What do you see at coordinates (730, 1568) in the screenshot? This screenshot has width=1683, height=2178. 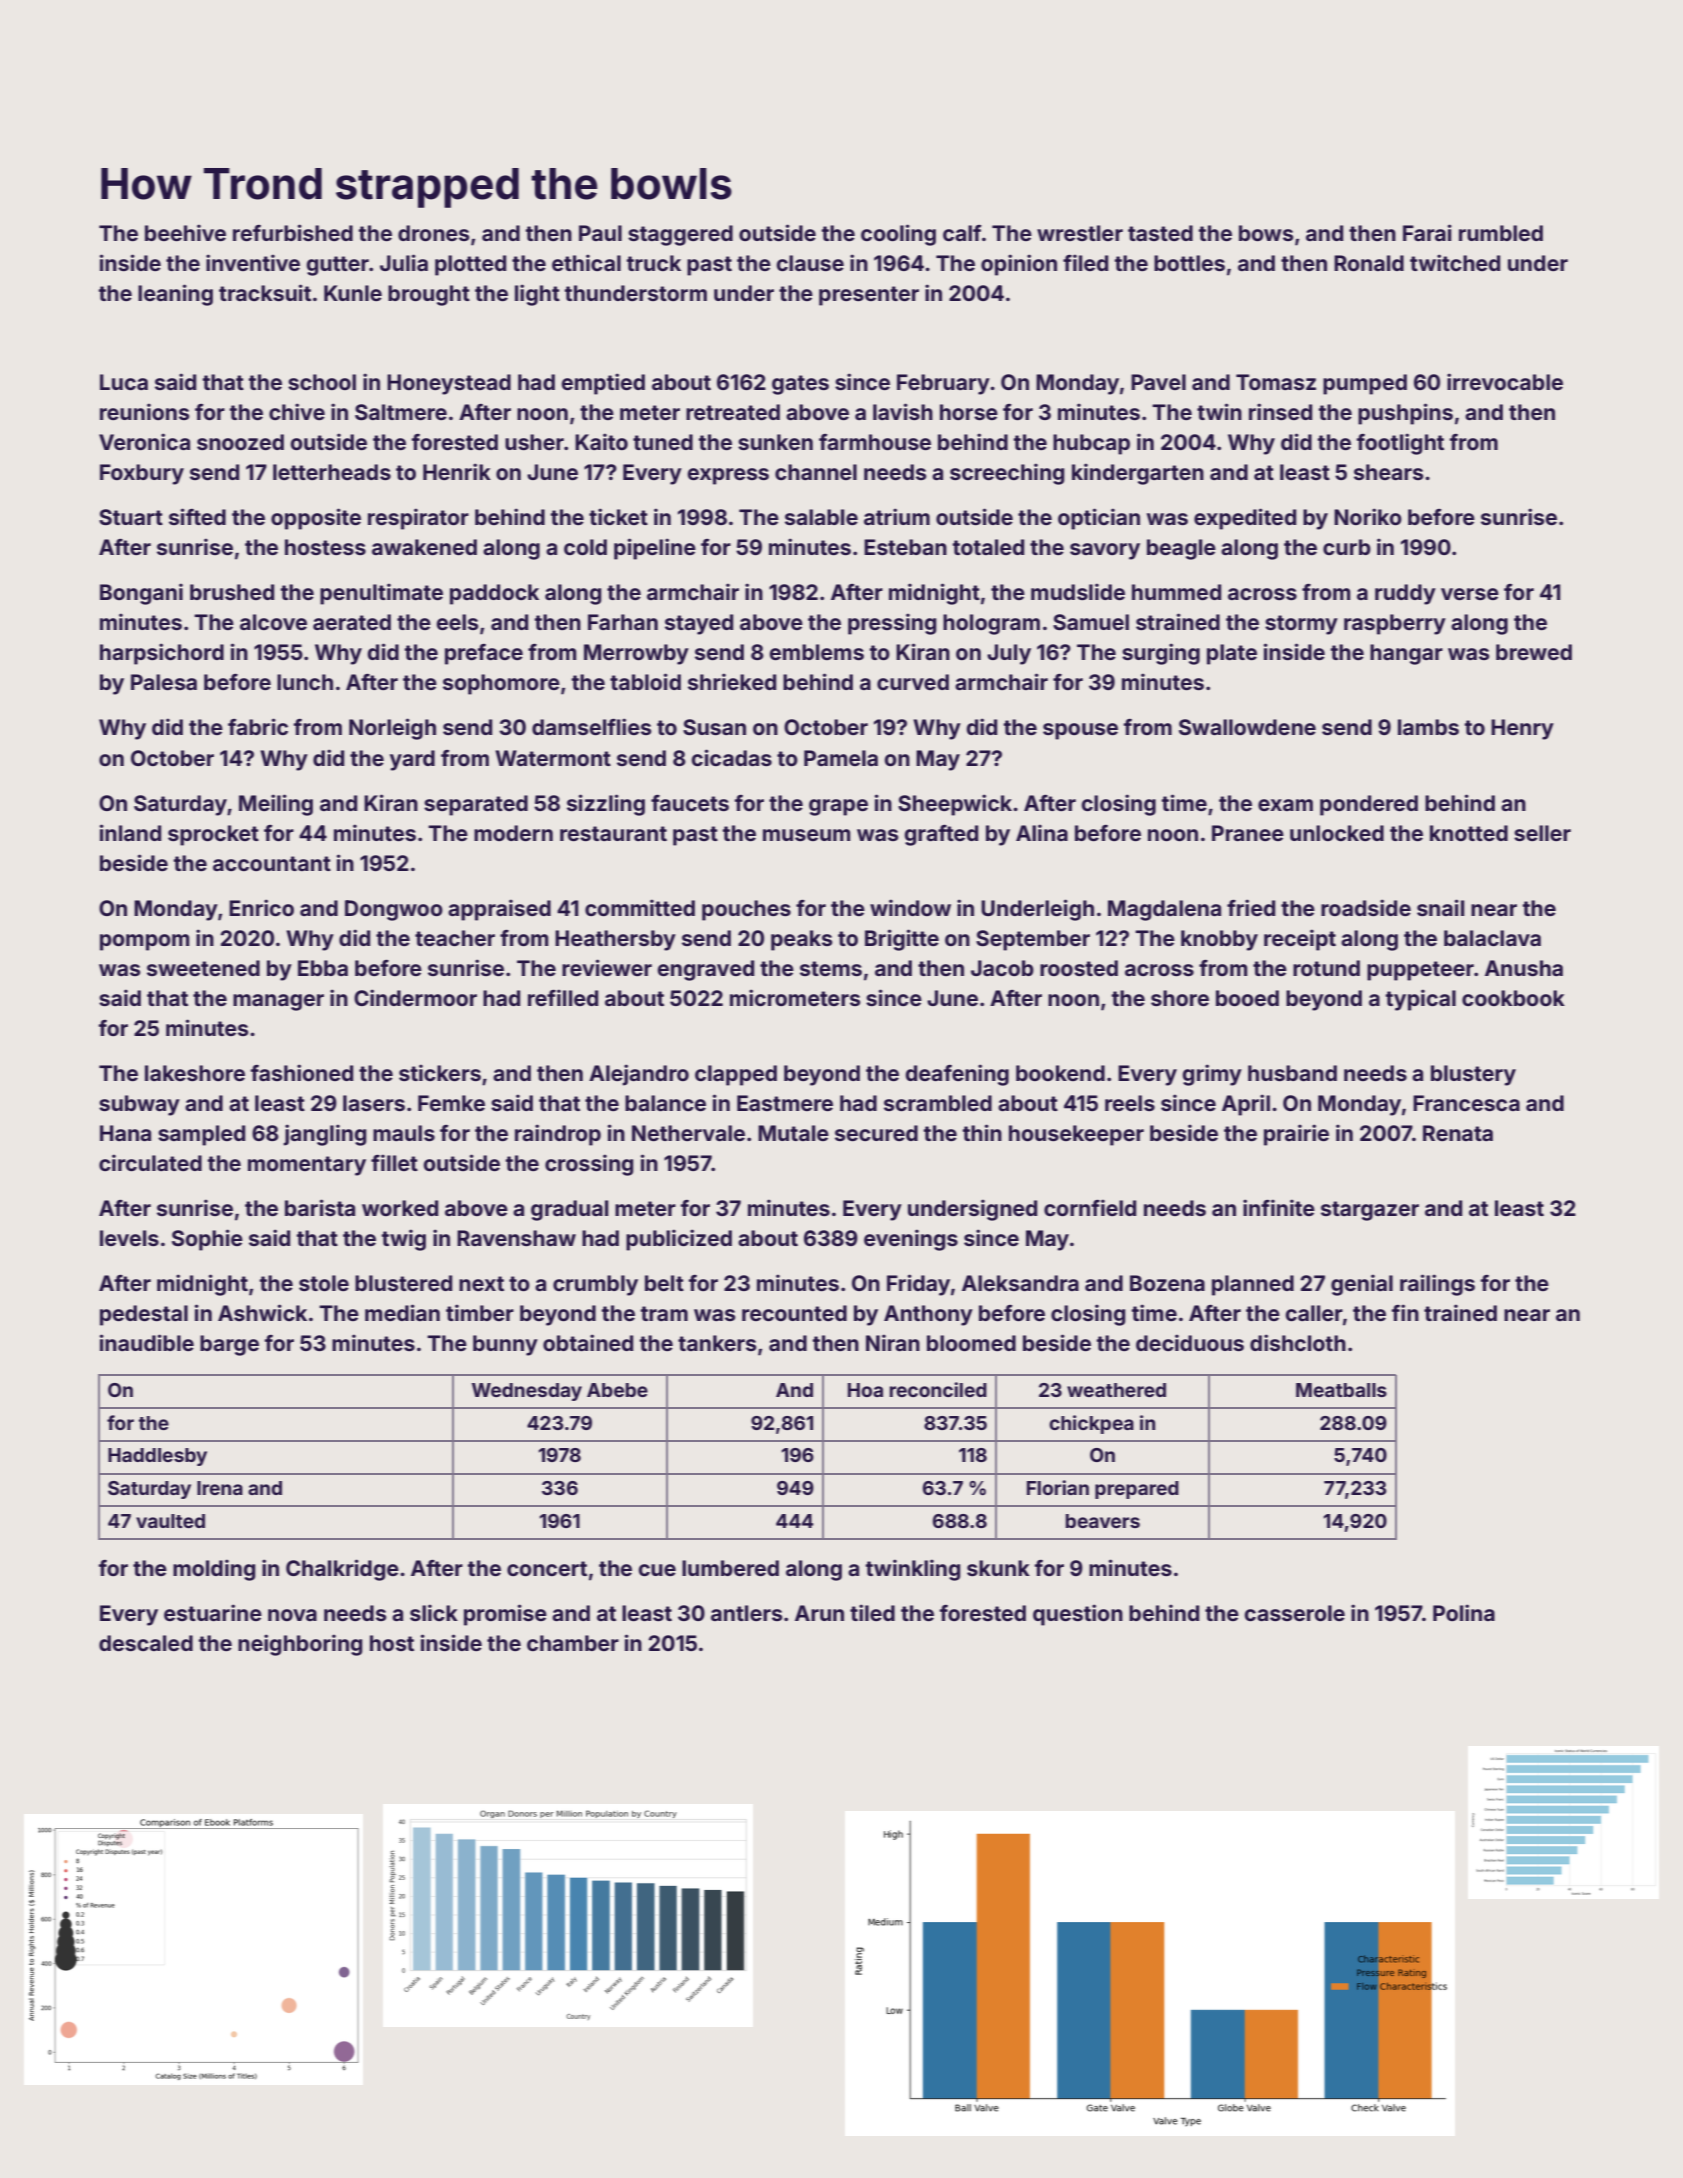 I see `lumbered` at bounding box center [730, 1568].
